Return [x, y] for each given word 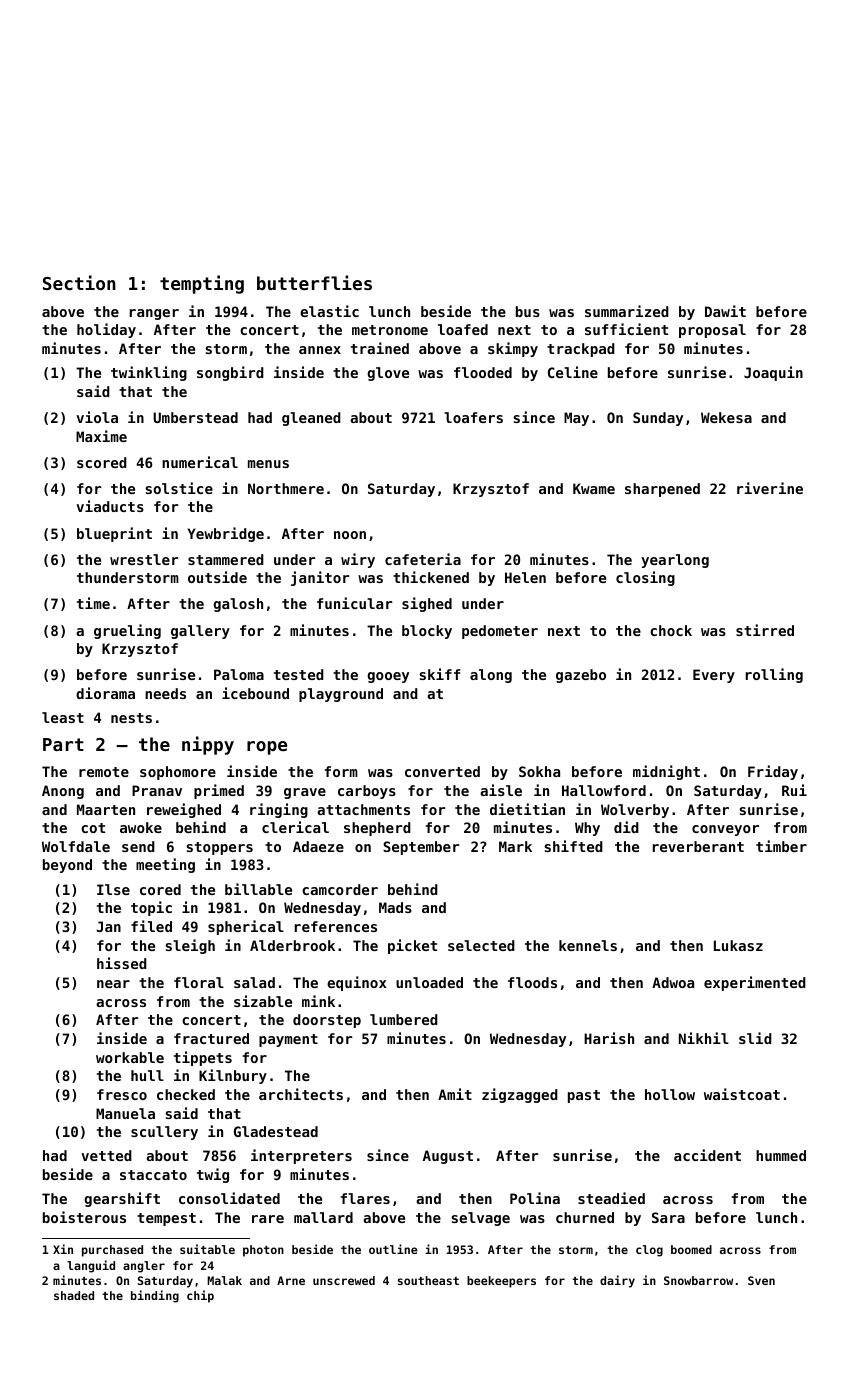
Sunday [658, 419]
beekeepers [501, 1282]
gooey [388, 677]
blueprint [114, 534]
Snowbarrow [698, 1280]
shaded [74, 1295]
